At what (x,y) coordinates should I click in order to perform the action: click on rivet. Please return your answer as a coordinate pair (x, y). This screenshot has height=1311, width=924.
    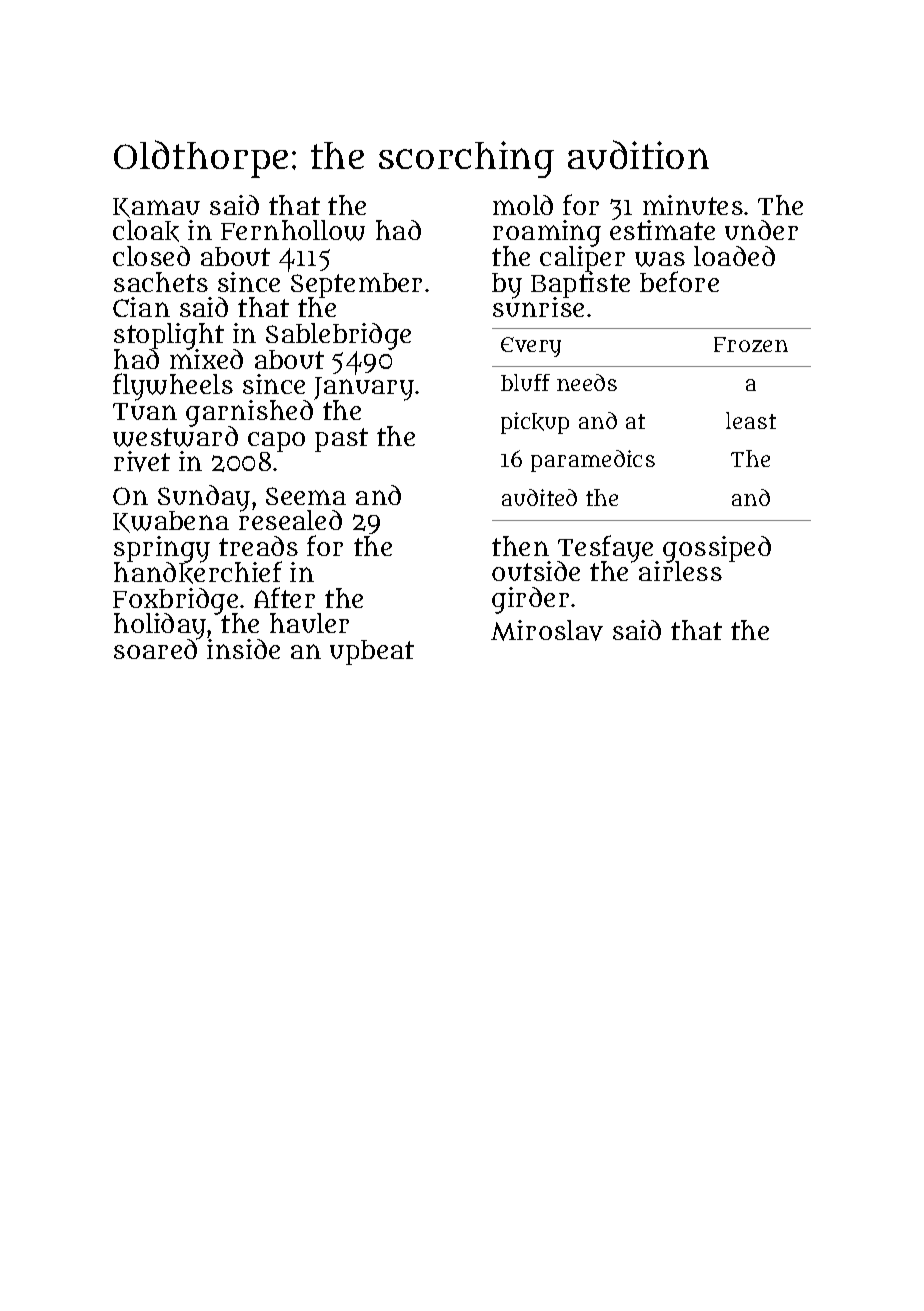
    Looking at the image, I should click on (142, 461).
